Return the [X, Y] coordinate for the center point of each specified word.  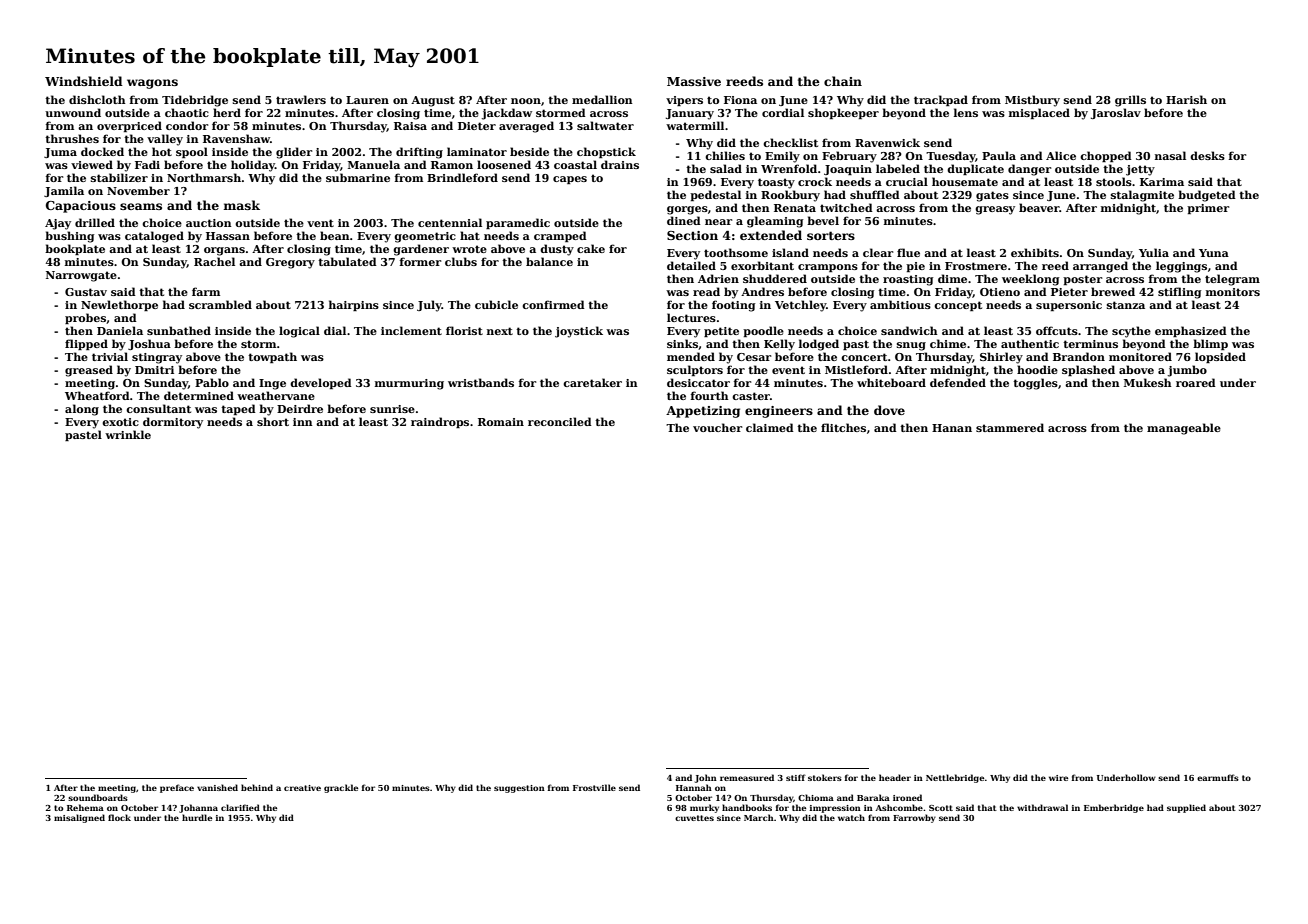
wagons [152, 84]
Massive [694, 81]
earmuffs [1218, 777]
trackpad [941, 100]
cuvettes [694, 818]
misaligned [79, 818]
